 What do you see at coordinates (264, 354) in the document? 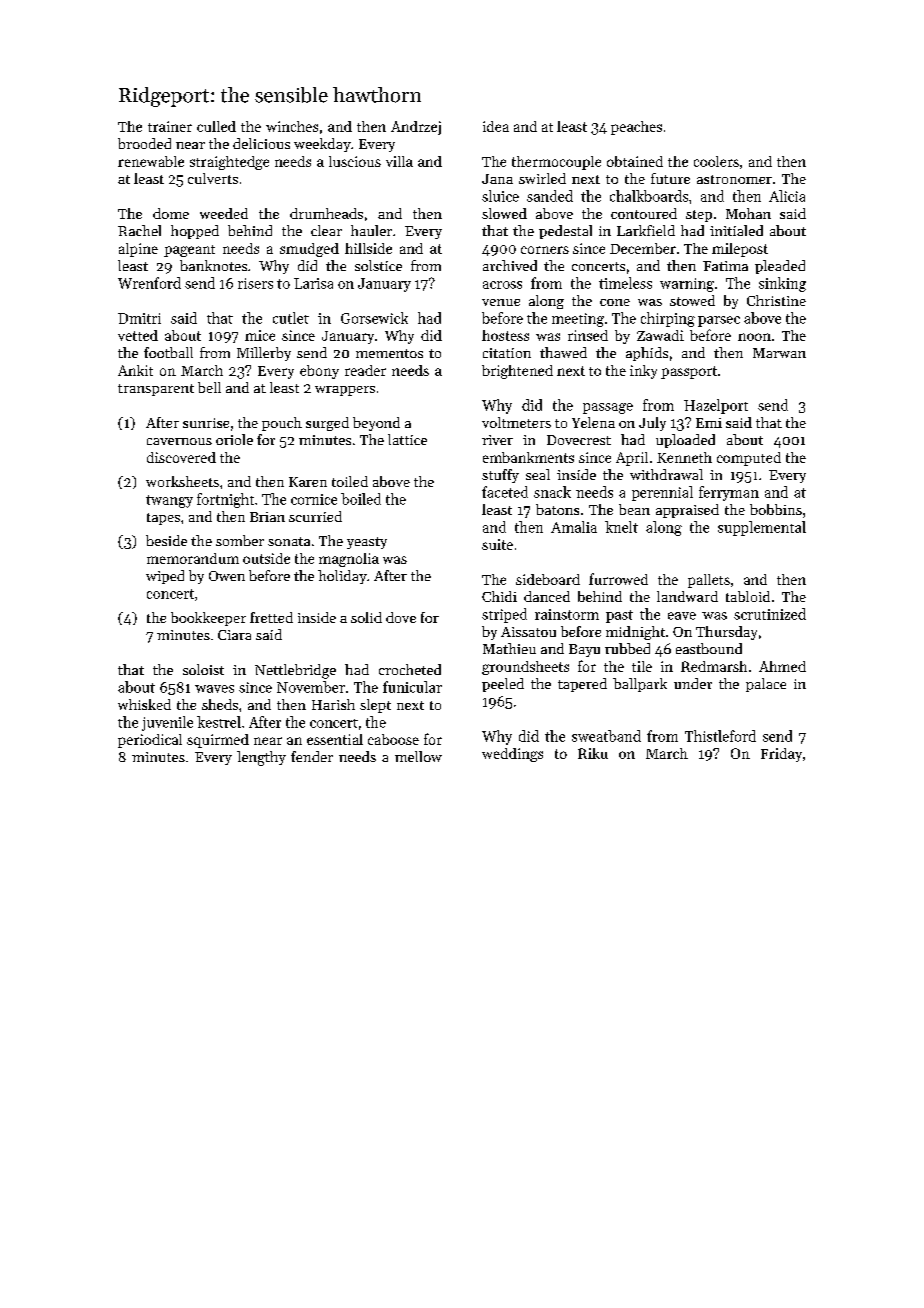
I see `Millerby` at bounding box center [264, 354].
